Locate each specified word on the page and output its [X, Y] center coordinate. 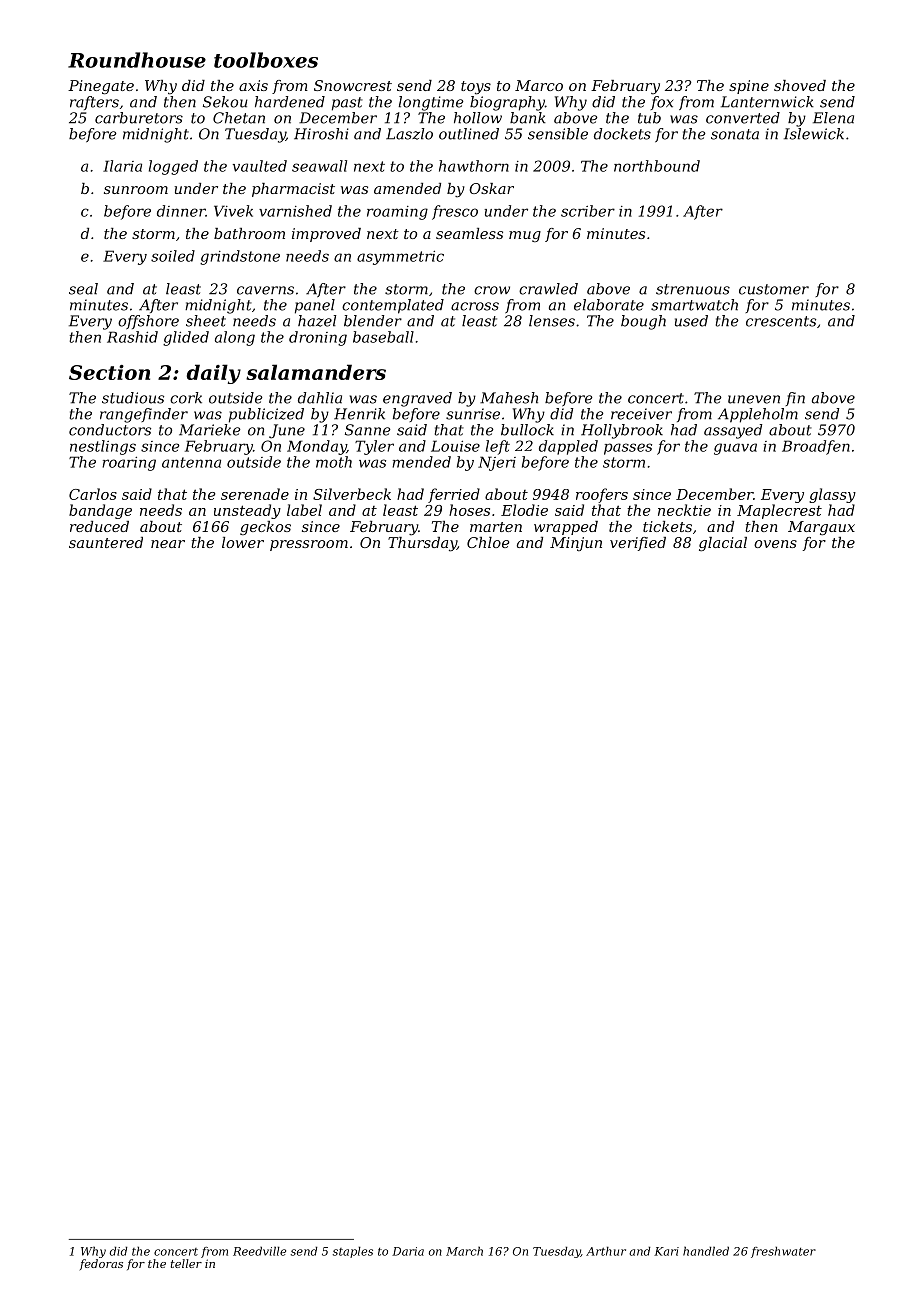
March [464, 1251]
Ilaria [122, 166]
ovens [775, 544]
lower [243, 542]
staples [353, 1252]
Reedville [259, 1251]
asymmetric [400, 257]
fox [662, 103]
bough [643, 322]
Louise [455, 446]
